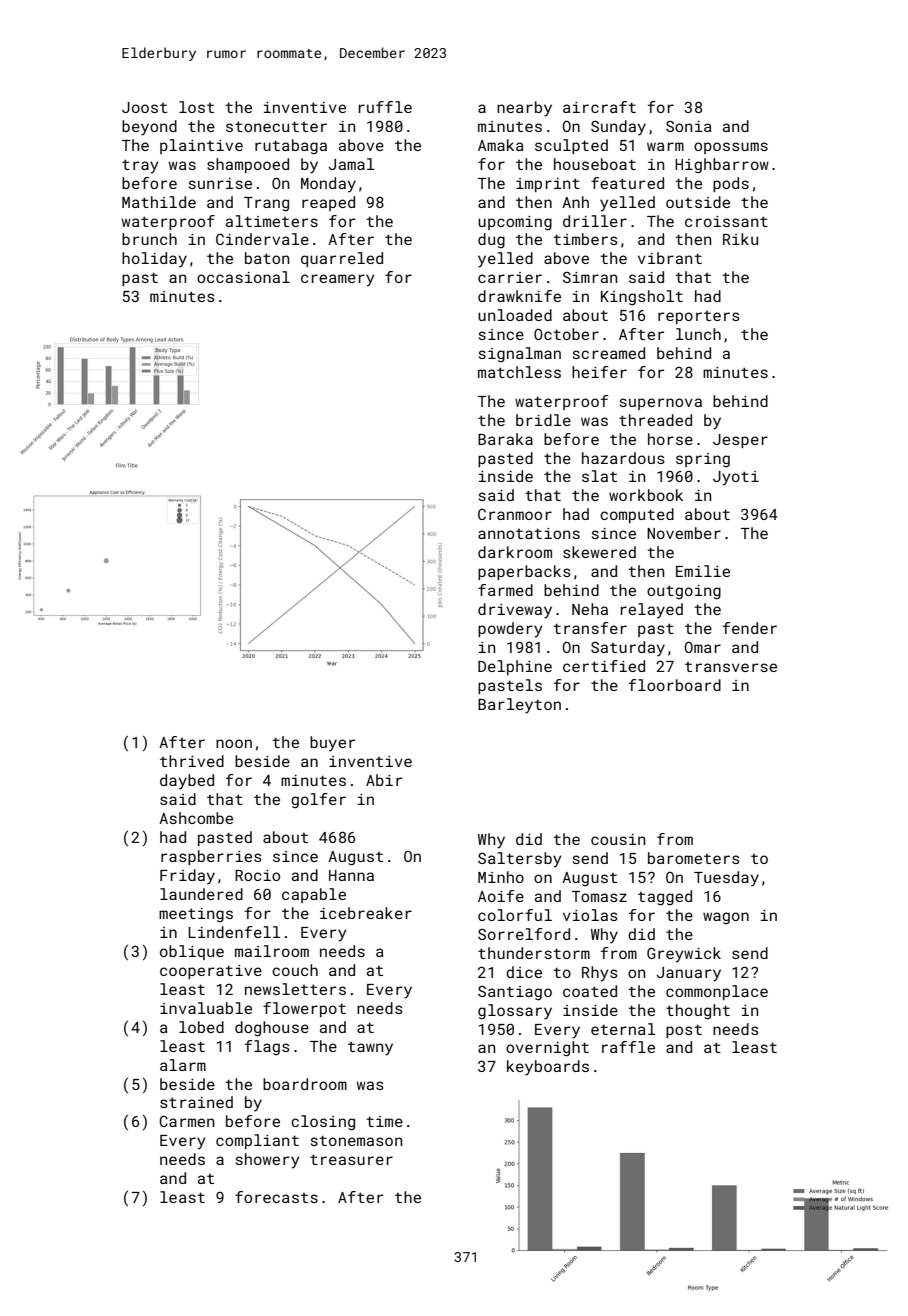  I want to click on Anh, so click(575, 202).
